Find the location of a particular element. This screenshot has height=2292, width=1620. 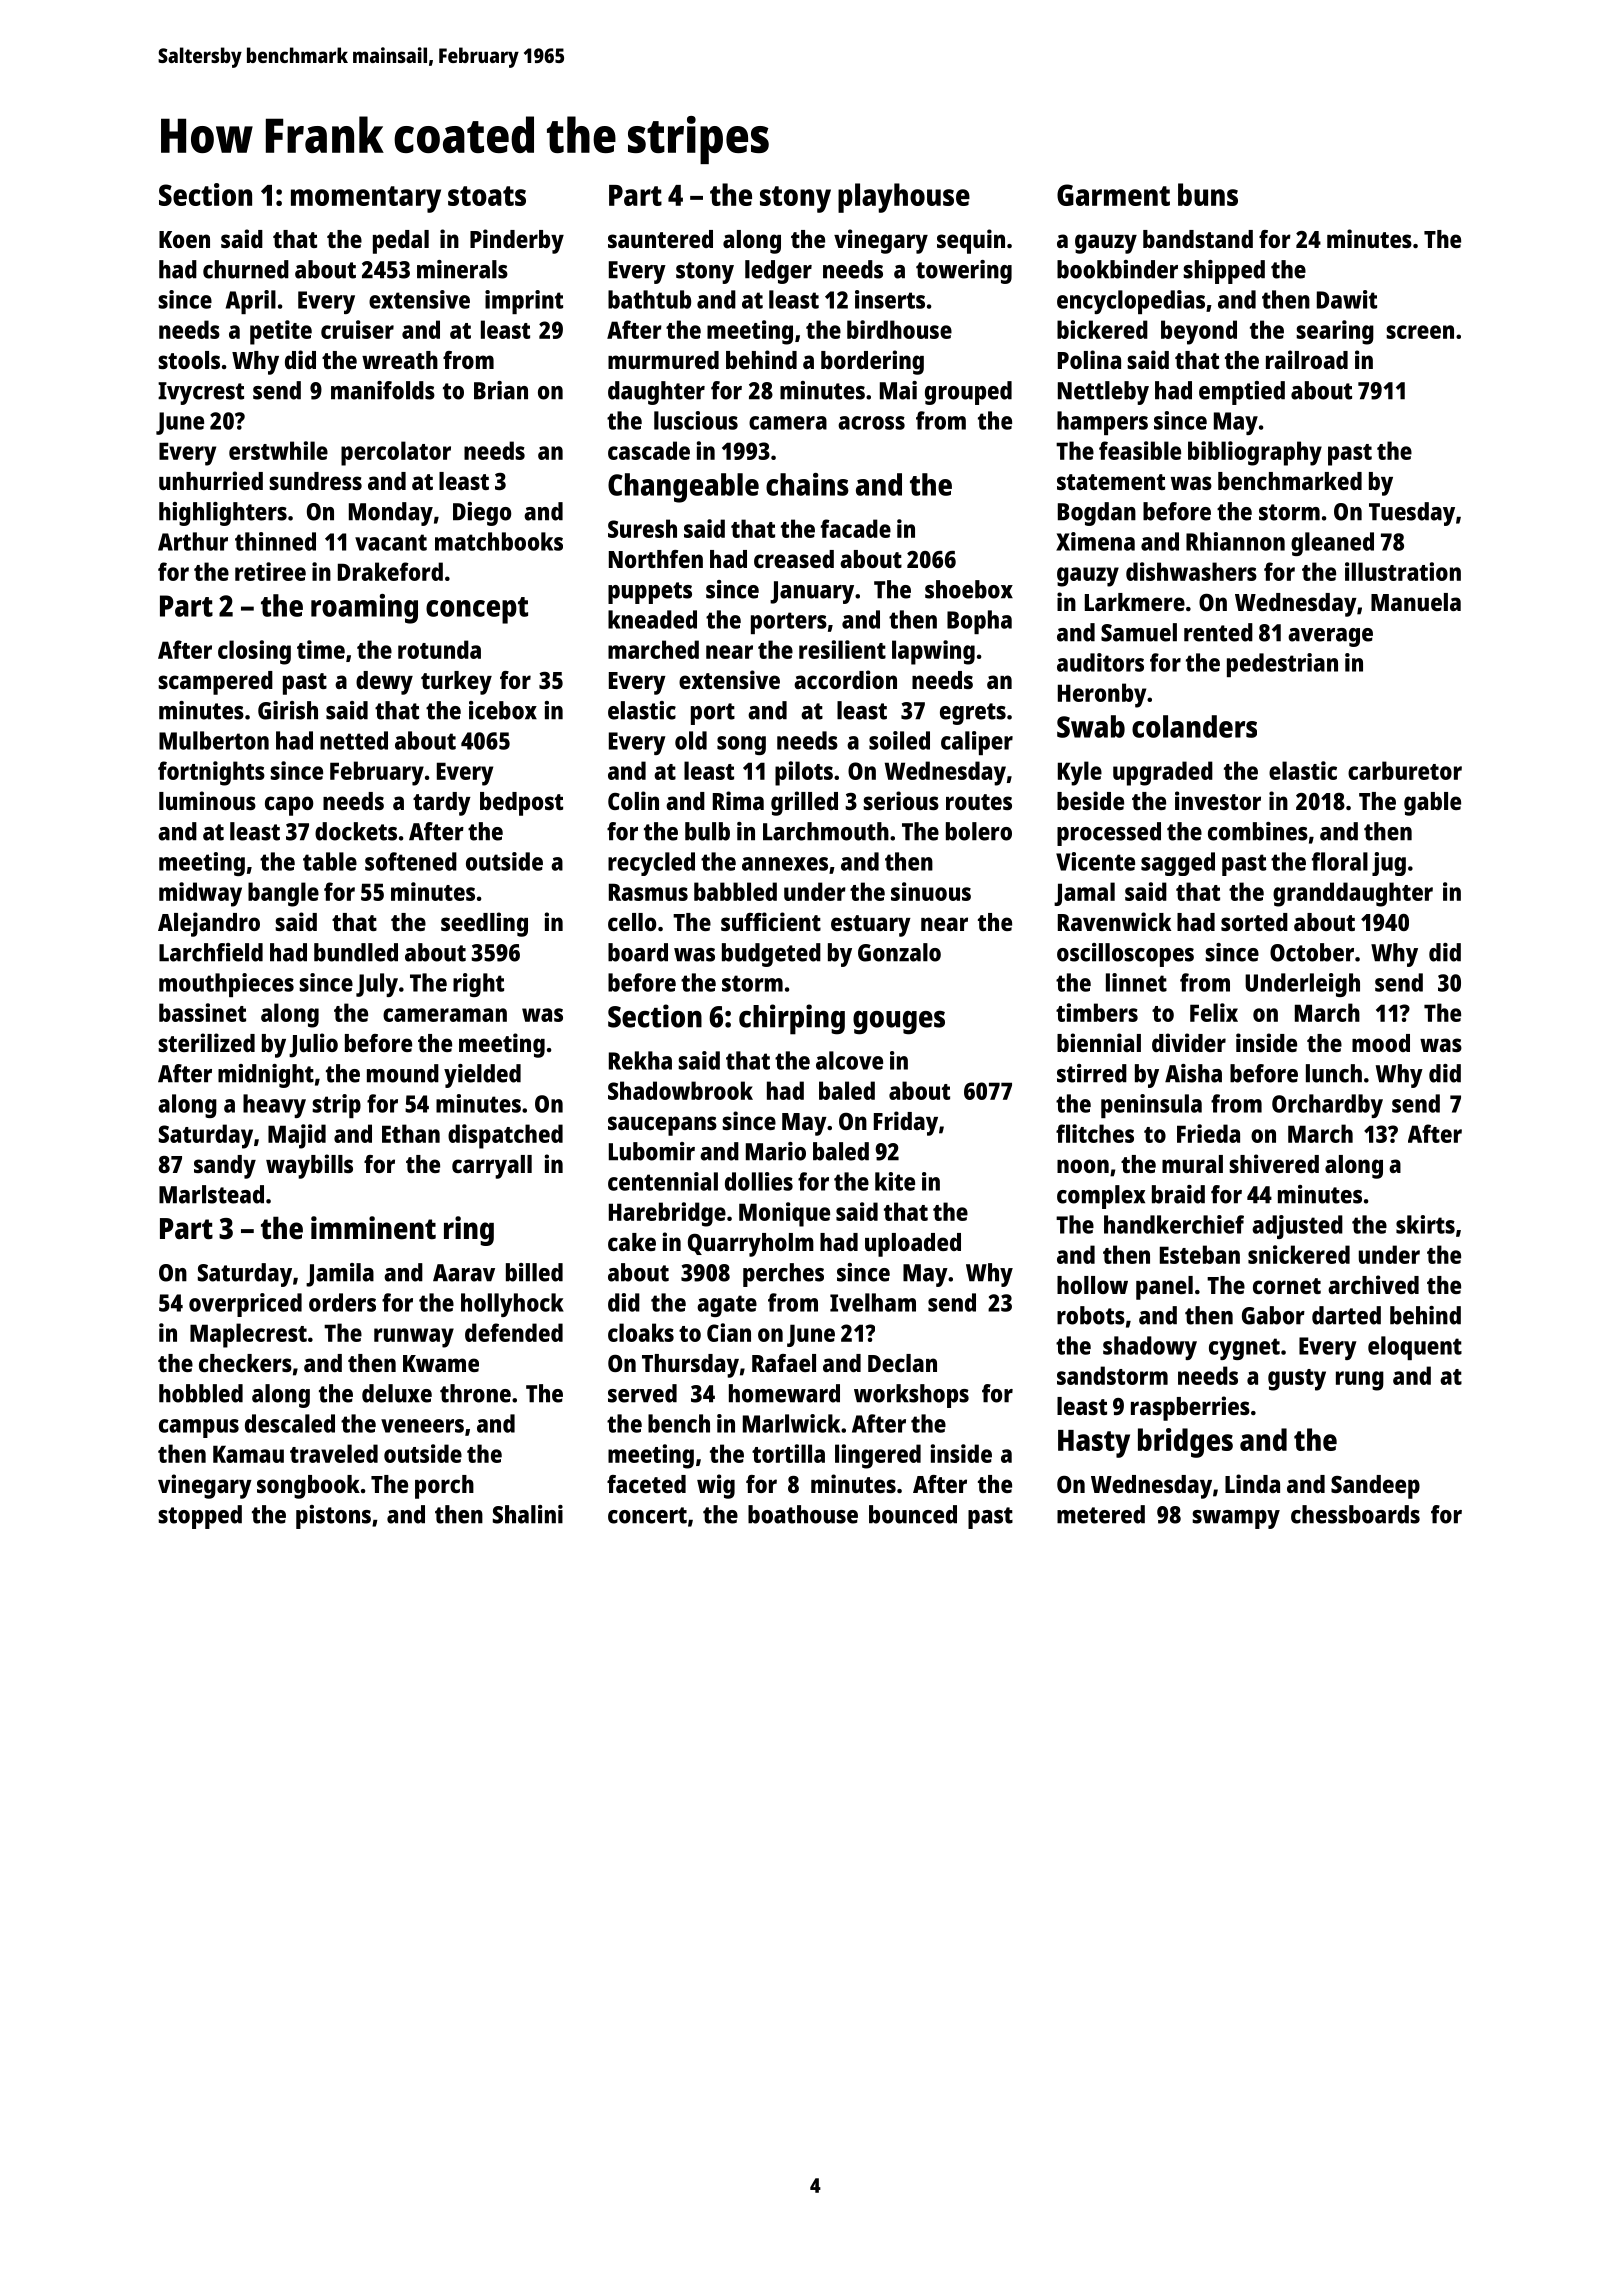

Kamau is located at coordinates (248, 1454).
